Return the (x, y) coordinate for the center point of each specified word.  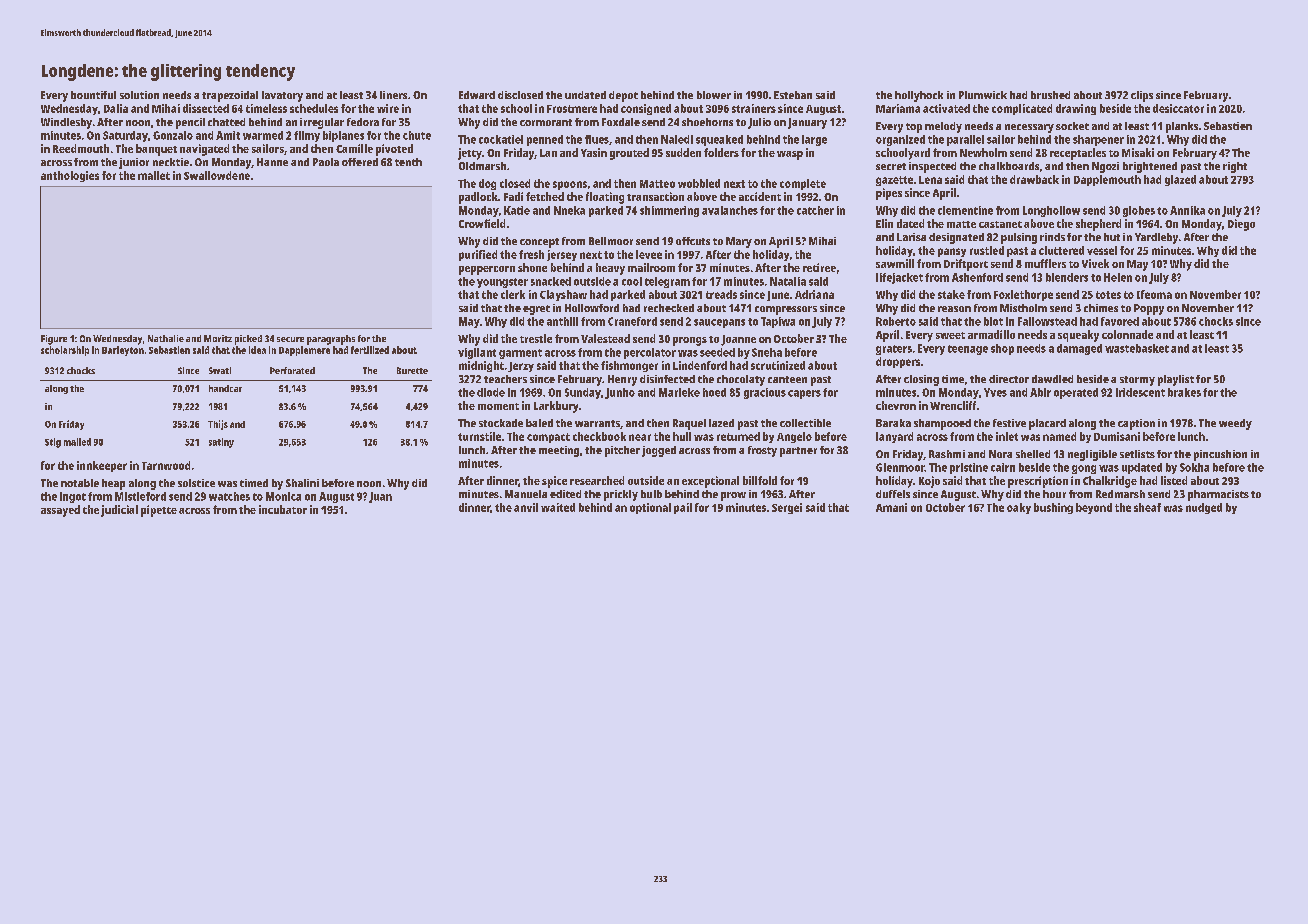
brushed (1050, 95)
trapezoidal (230, 96)
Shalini (302, 483)
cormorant (546, 122)
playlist (1176, 380)
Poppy (1149, 309)
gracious (765, 393)
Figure (54, 340)
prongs (690, 341)
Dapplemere (304, 351)
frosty (762, 451)
